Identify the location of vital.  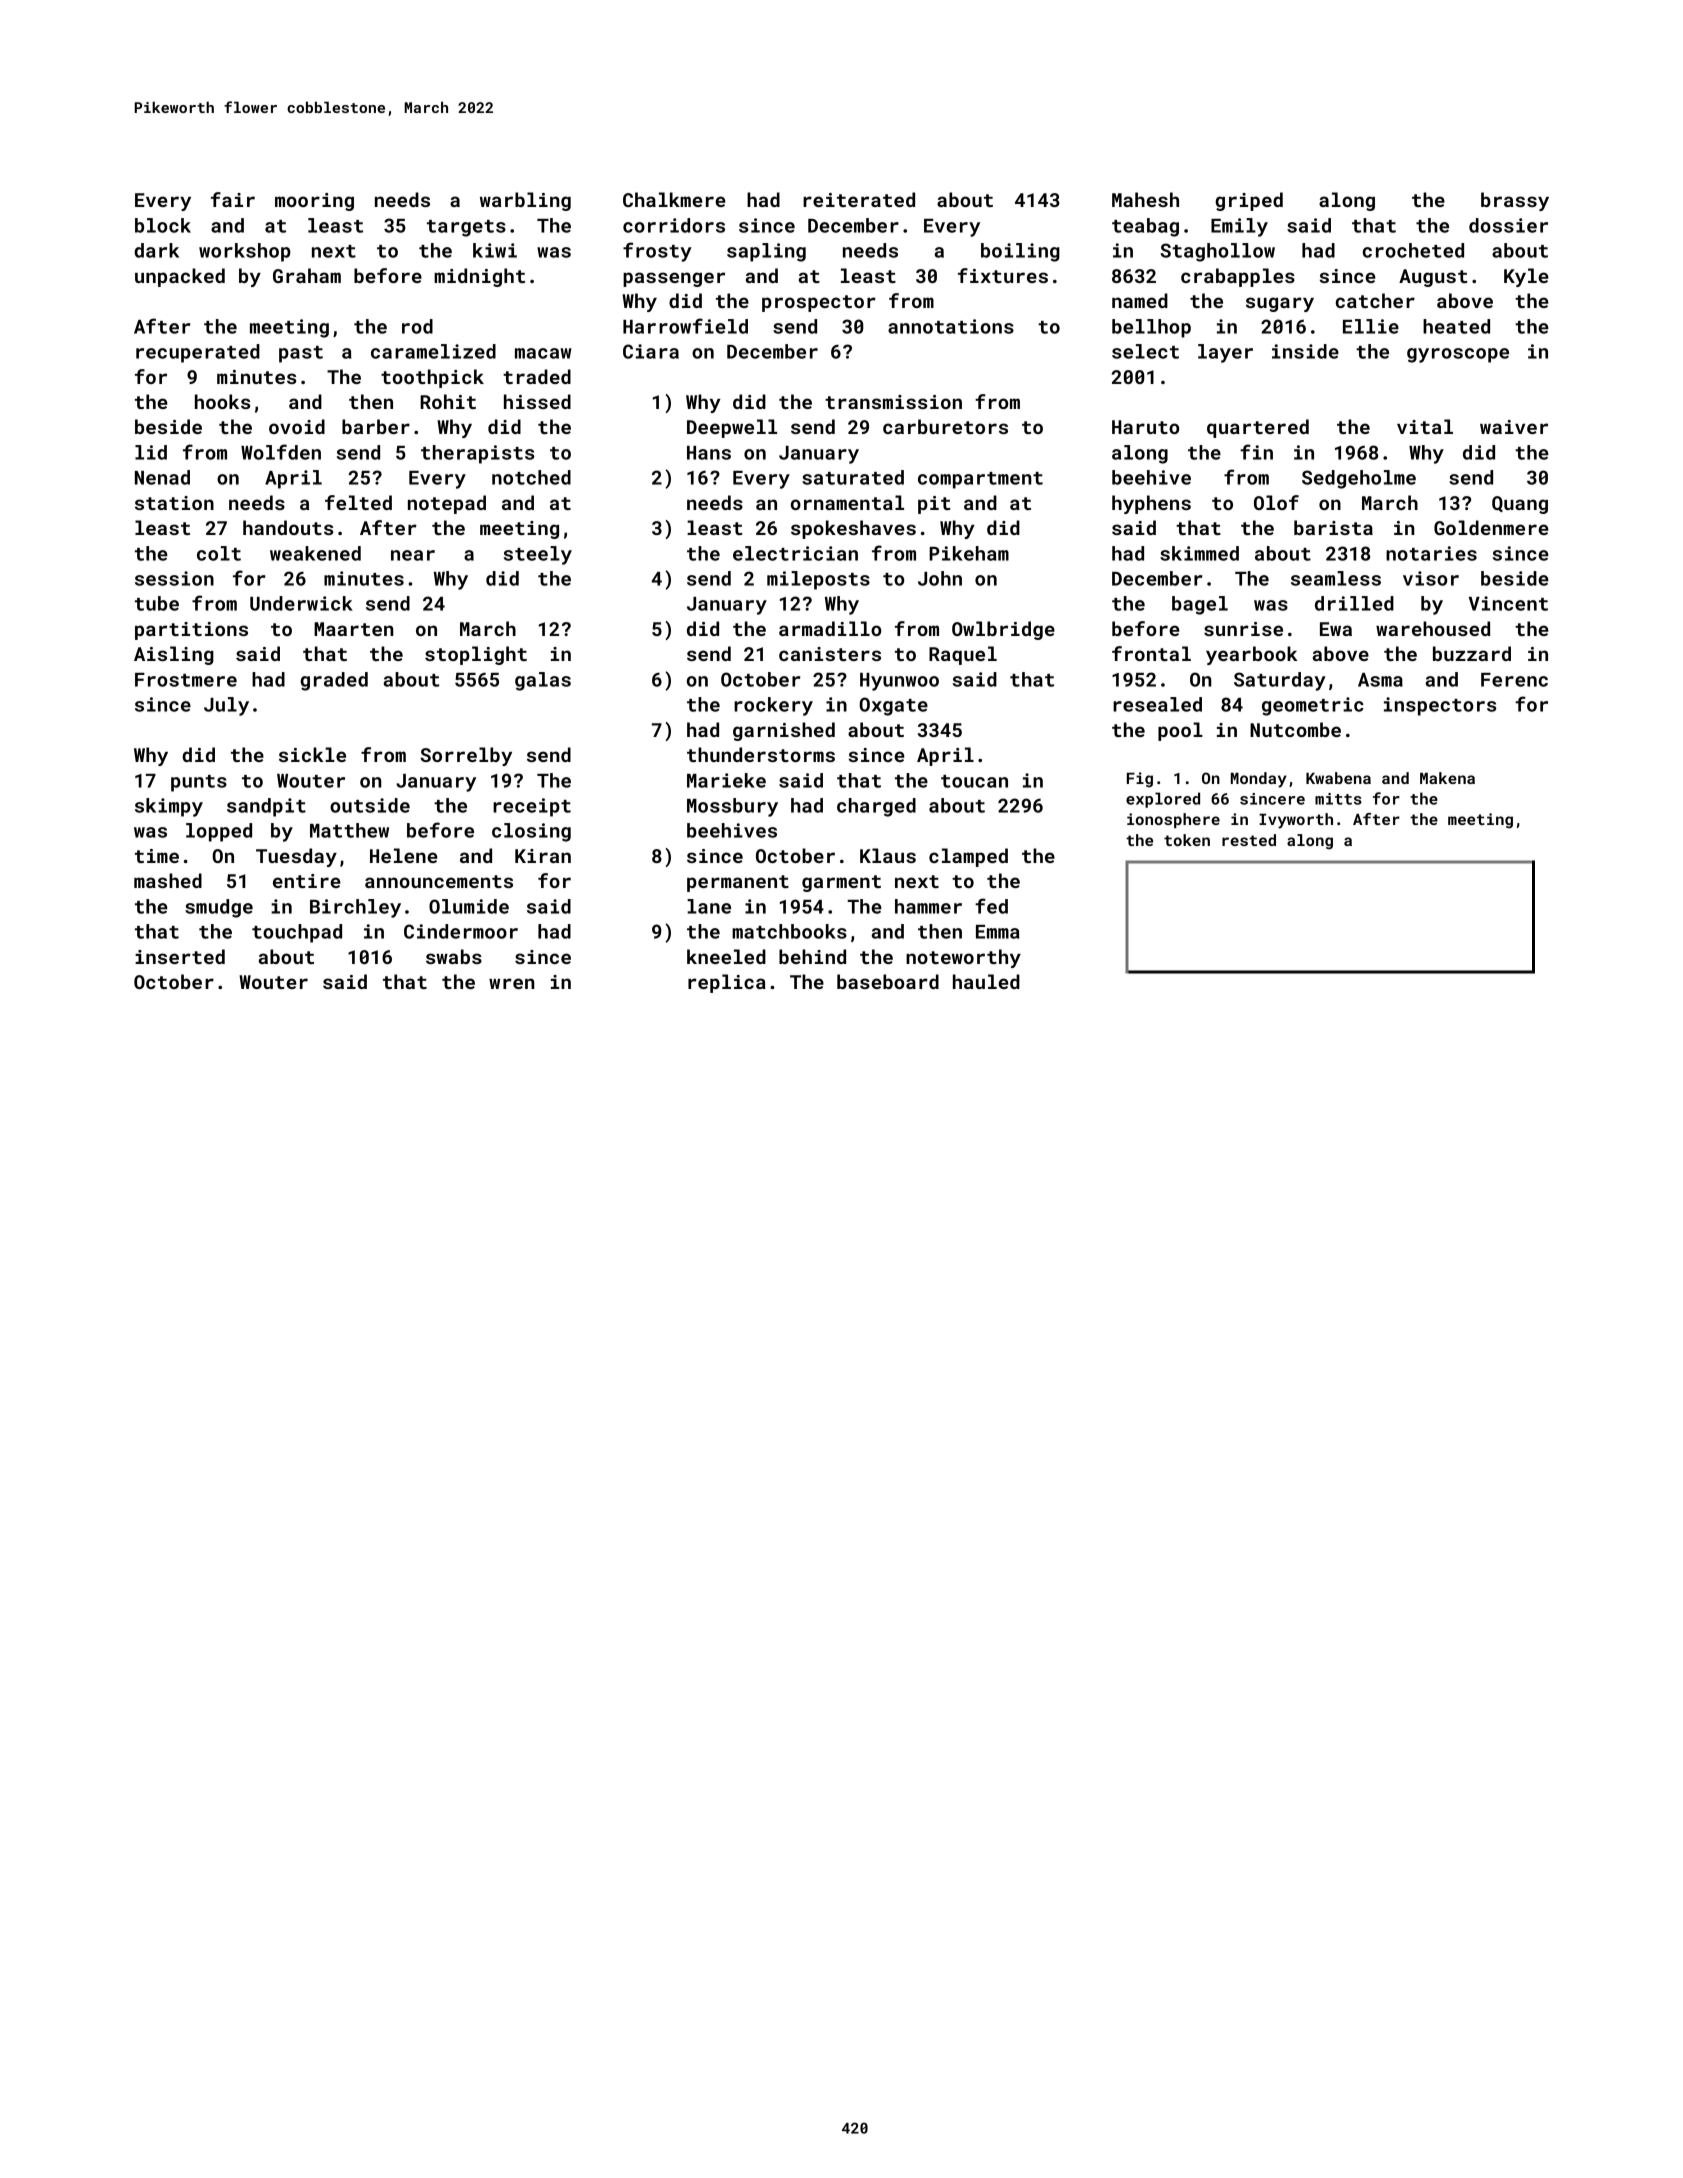
(1425, 426).
